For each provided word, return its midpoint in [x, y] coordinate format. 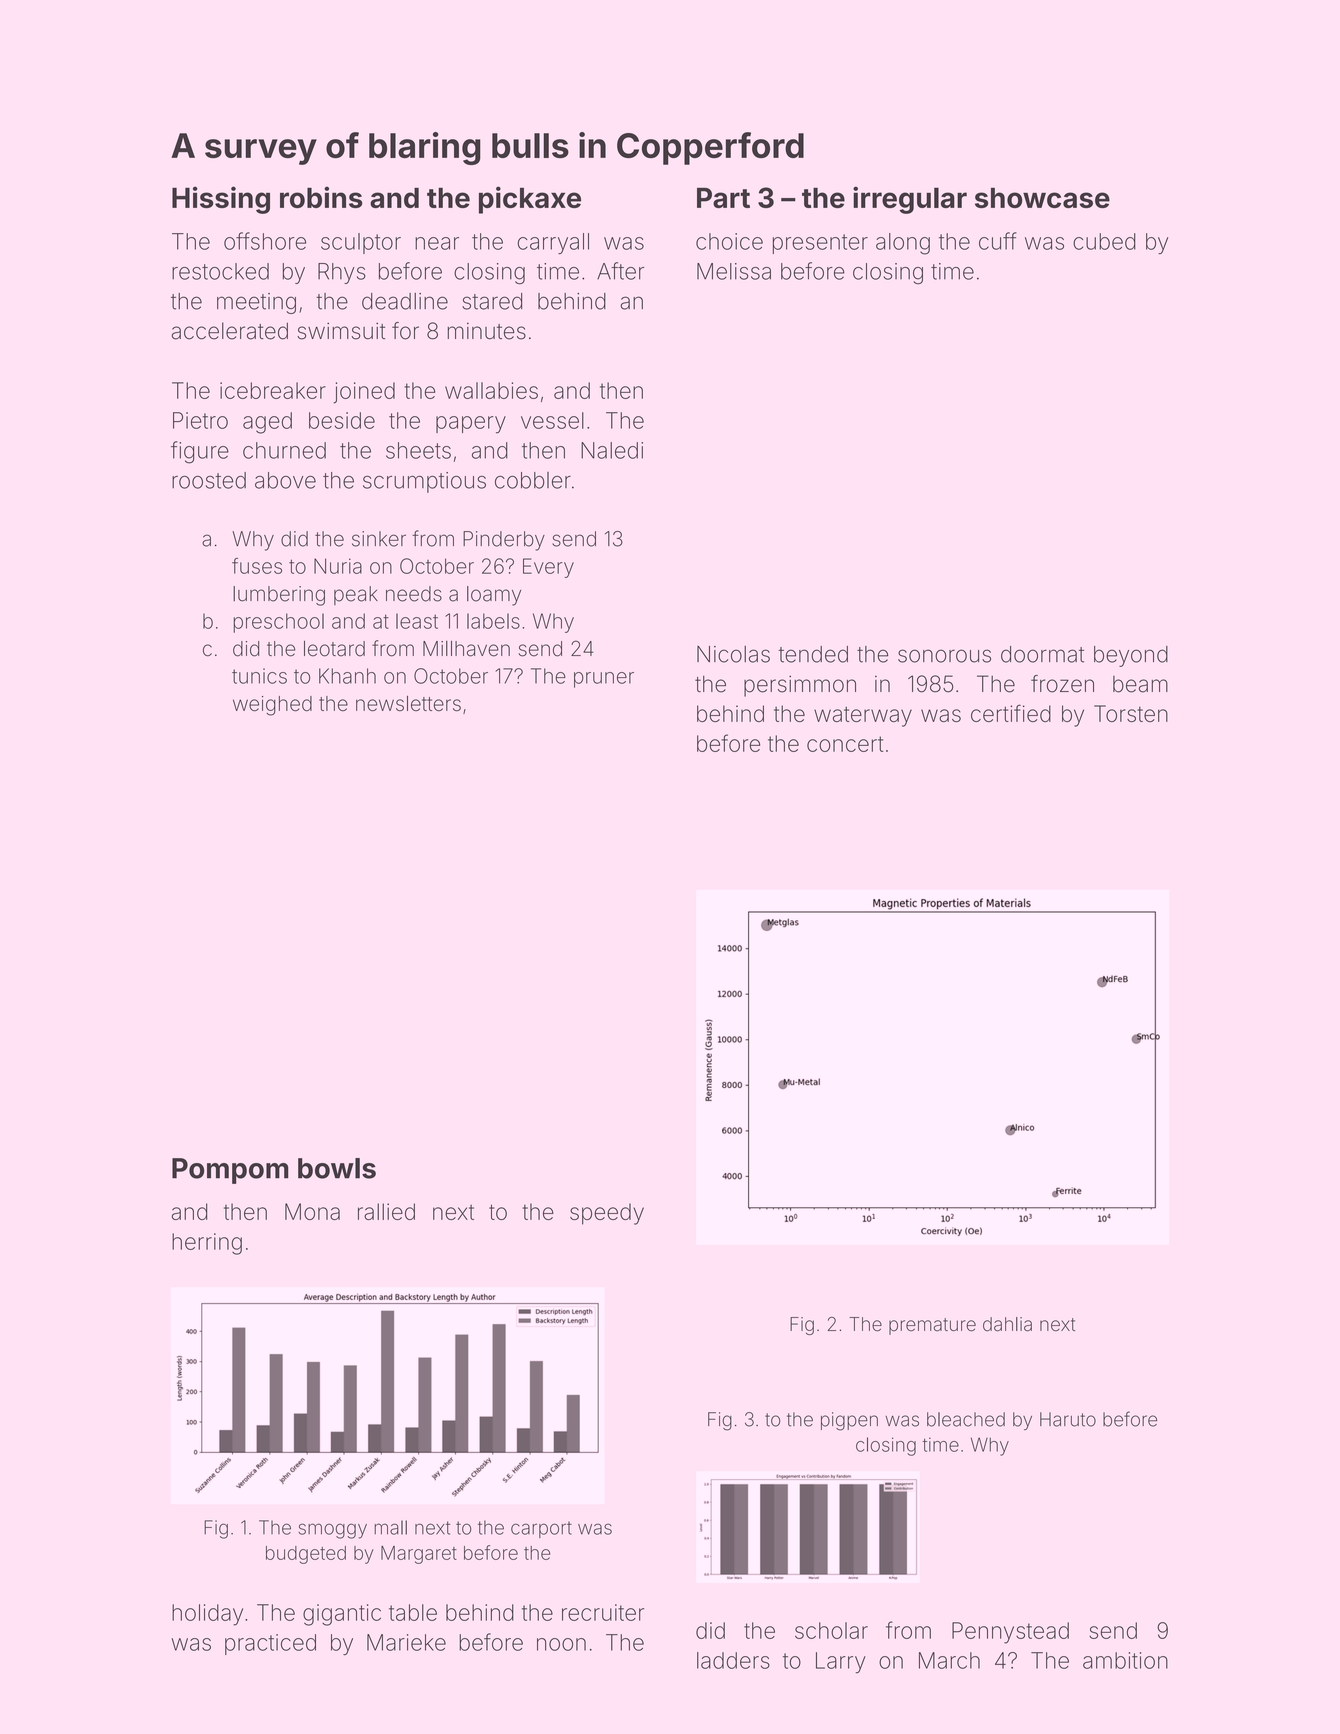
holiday [207, 1615]
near [437, 243]
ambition [1125, 1660]
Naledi [612, 450]
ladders [733, 1660]
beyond [1131, 656]
